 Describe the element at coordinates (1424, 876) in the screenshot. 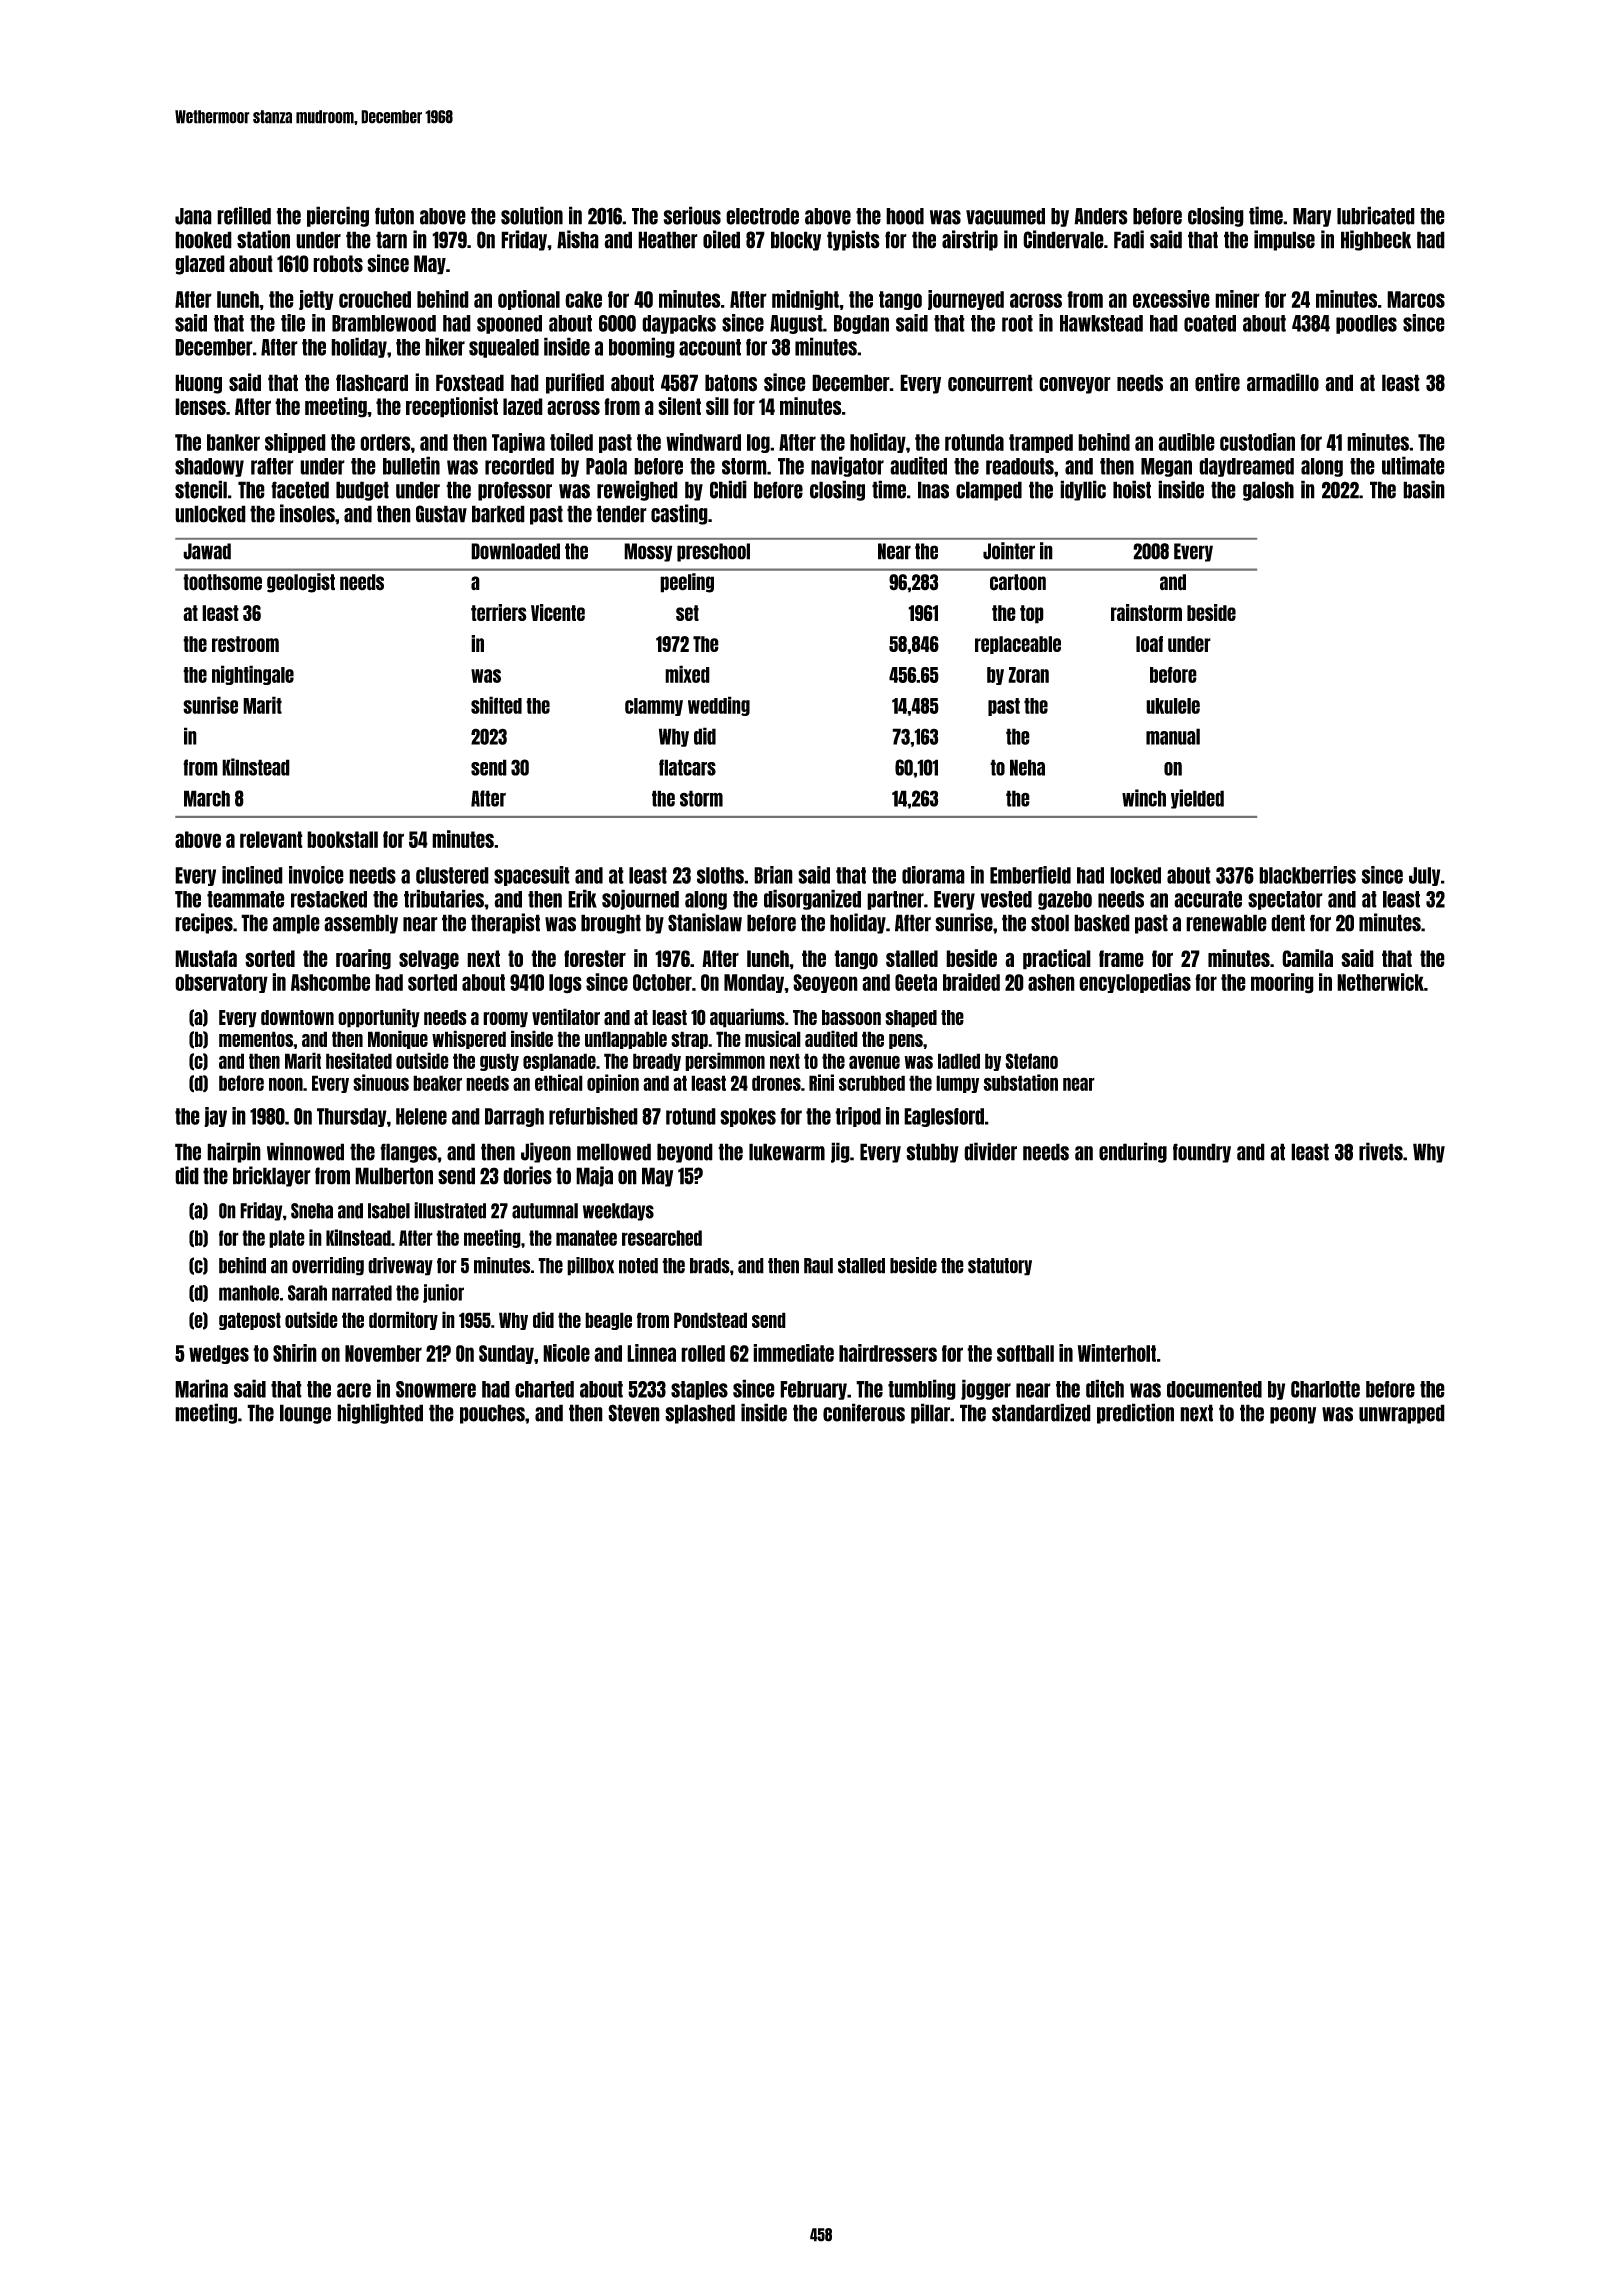

I see `July` at that location.
